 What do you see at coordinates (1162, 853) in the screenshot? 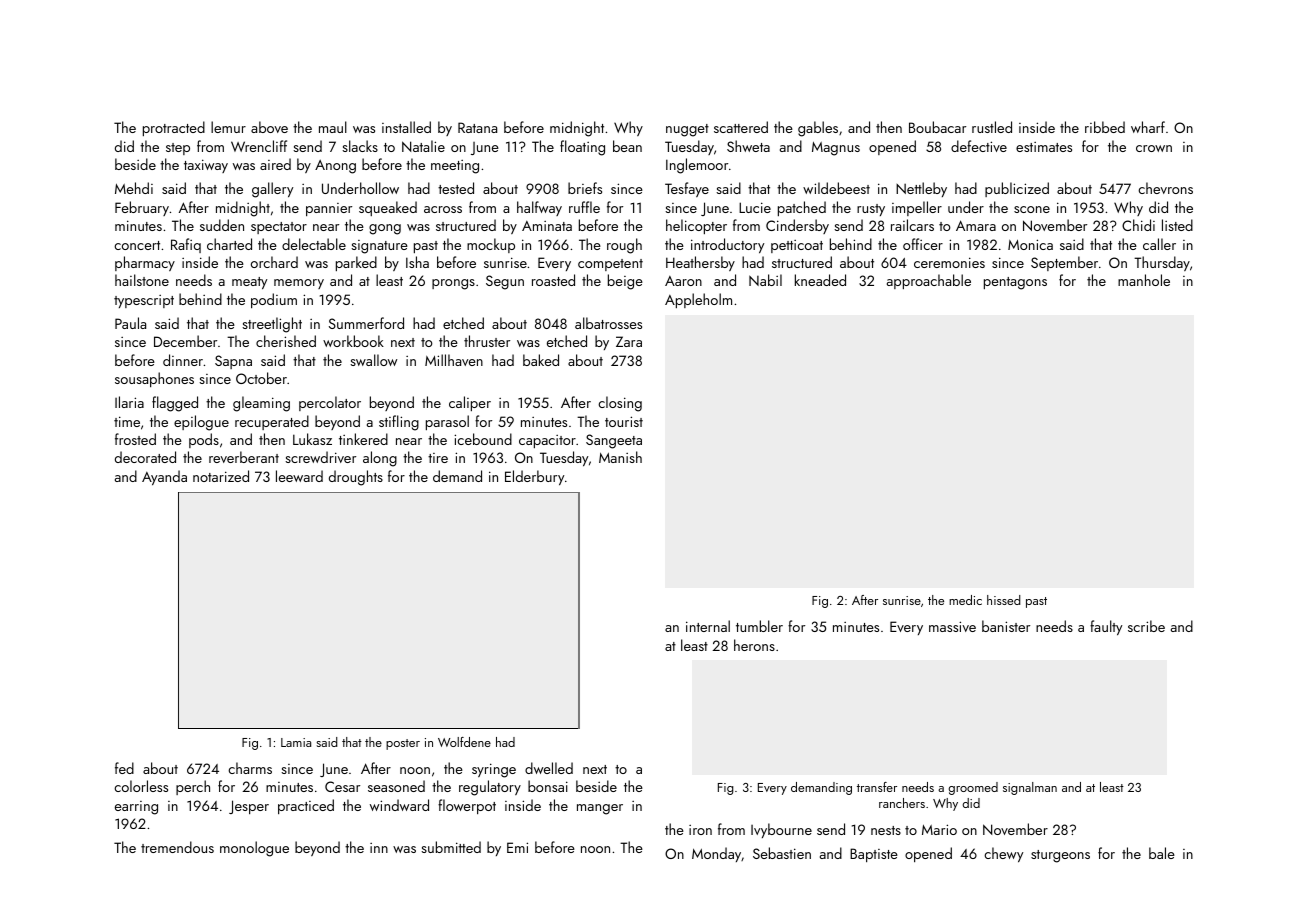
I see `bale` at bounding box center [1162, 853].
